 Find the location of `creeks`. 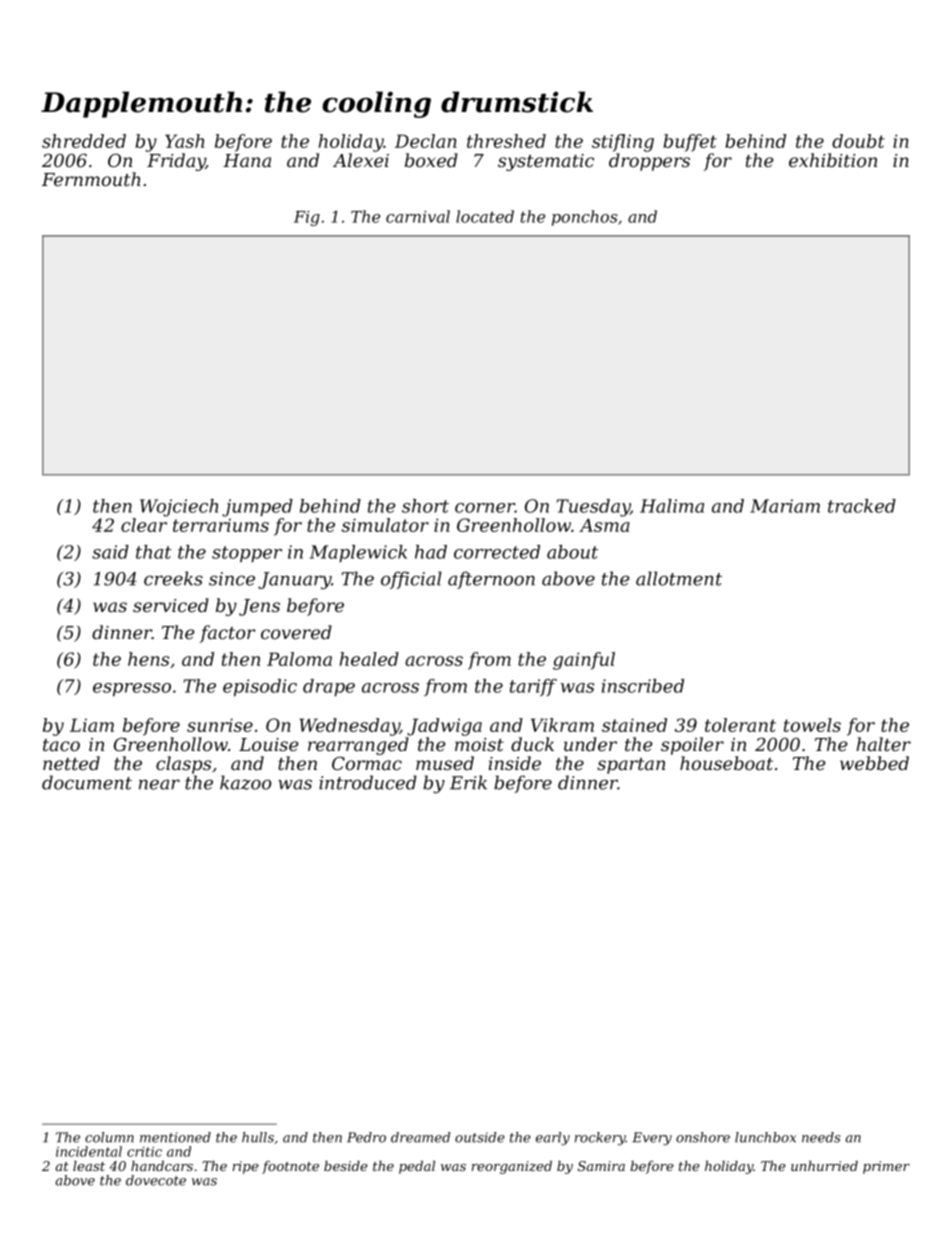

creeks is located at coordinates (173, 578).
